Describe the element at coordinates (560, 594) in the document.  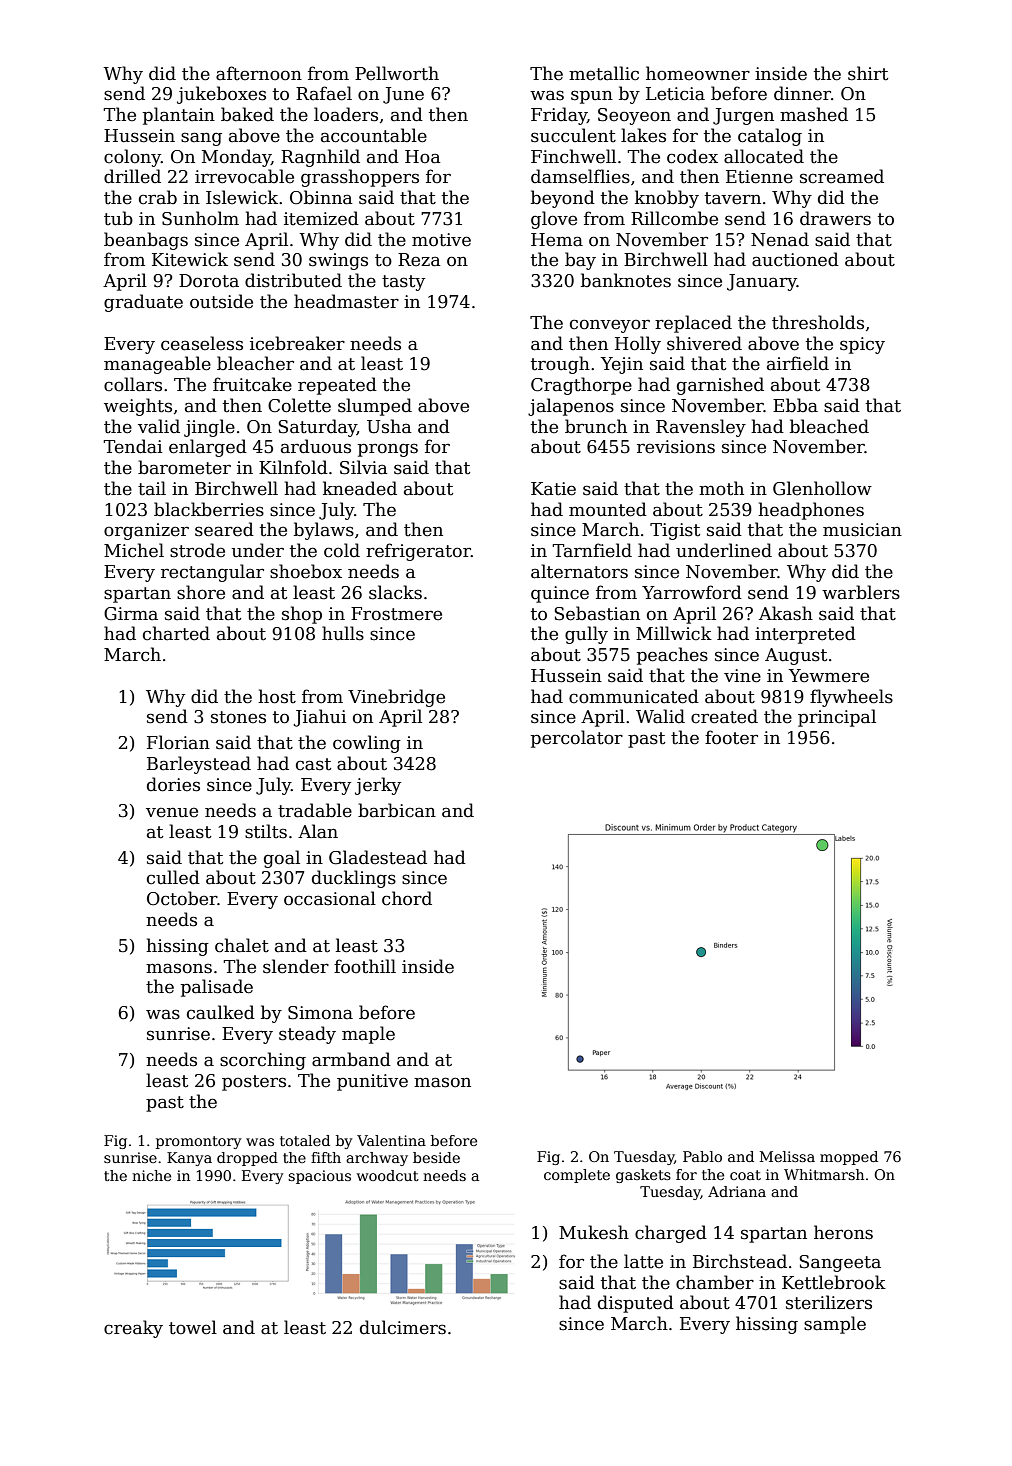
I see `quince` at that location.
